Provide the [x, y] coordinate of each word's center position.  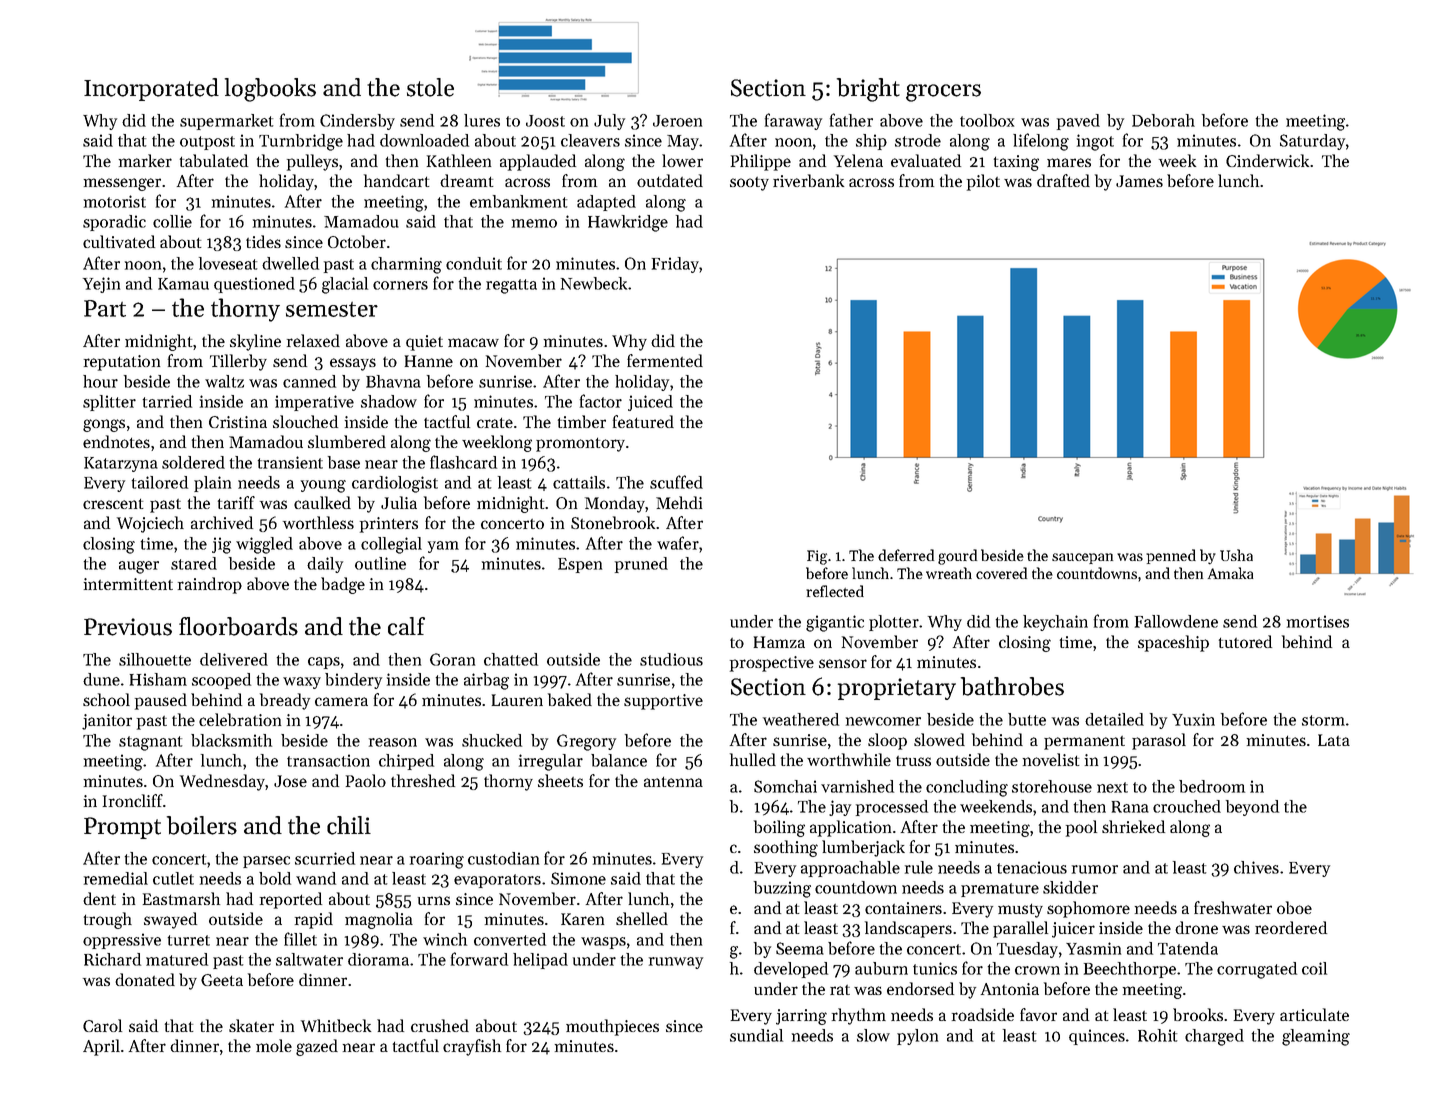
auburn [881, 968]
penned [1171, 556]
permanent [1084, 743]
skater [251, 1025]
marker [145, 160]
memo [534, 223]
